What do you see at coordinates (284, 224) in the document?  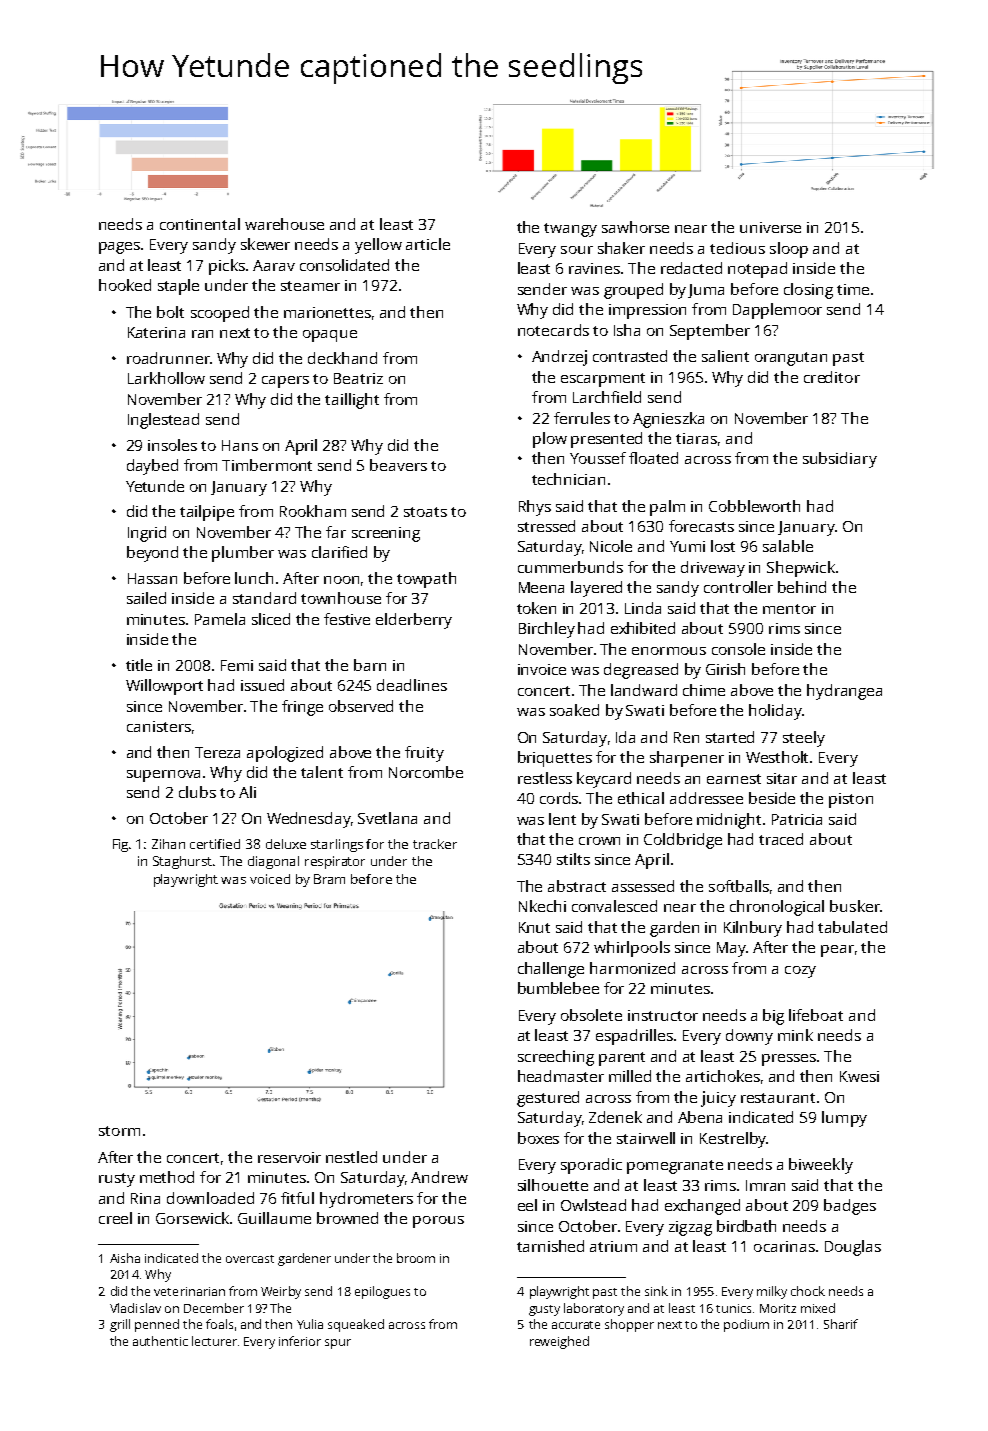 I see `warehouse` at bounding box center [284, 224].
